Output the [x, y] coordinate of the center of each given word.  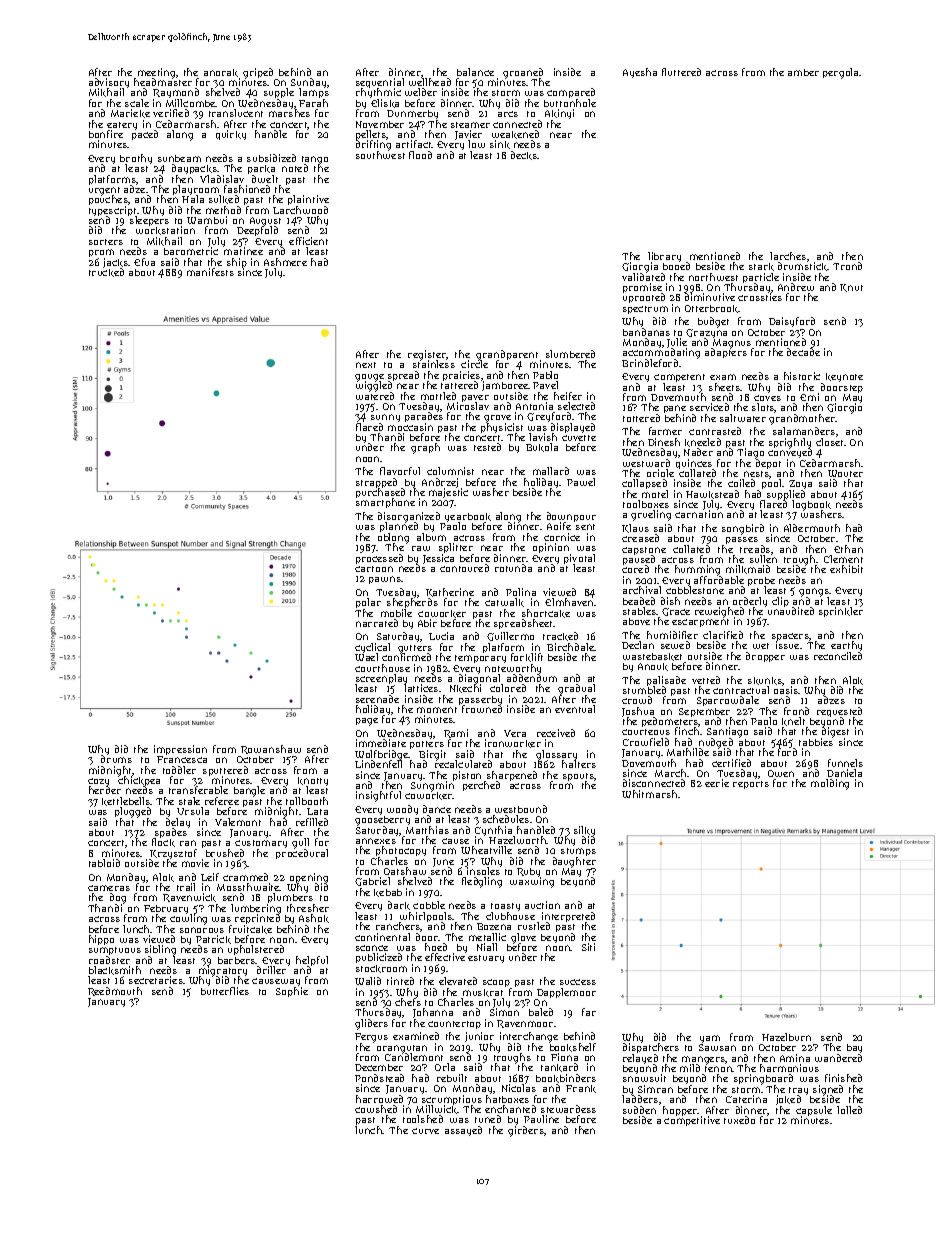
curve [425, 1131]
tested [487, 447]
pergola [841, 73]
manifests [210, 272]
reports [751, 785]
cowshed [376, 1109]
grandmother [802, 419]
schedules [506, 819]
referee [222, 801]
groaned [523, 73]
